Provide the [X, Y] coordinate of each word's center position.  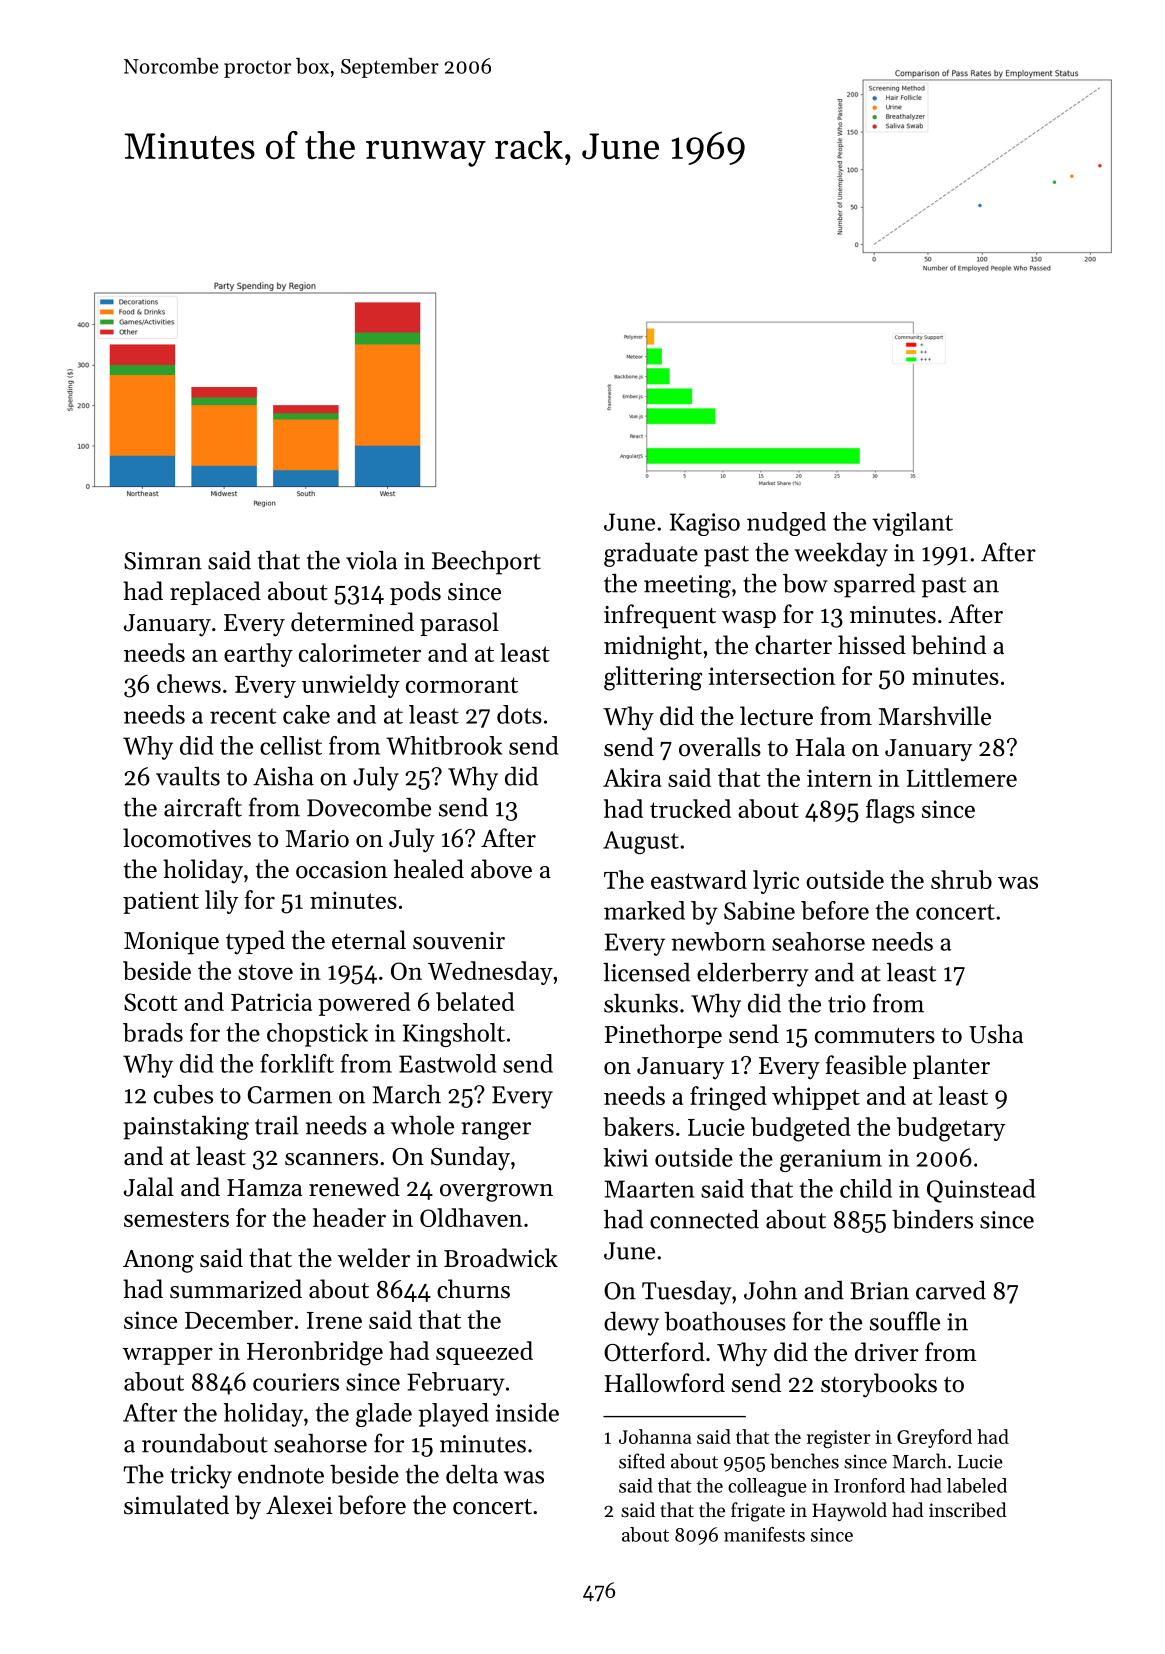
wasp [749, 619]
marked [644, 910]
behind [948, 645]
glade [384, 1415]
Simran [163, 561]
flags [890, 811]
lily [221, 902]
